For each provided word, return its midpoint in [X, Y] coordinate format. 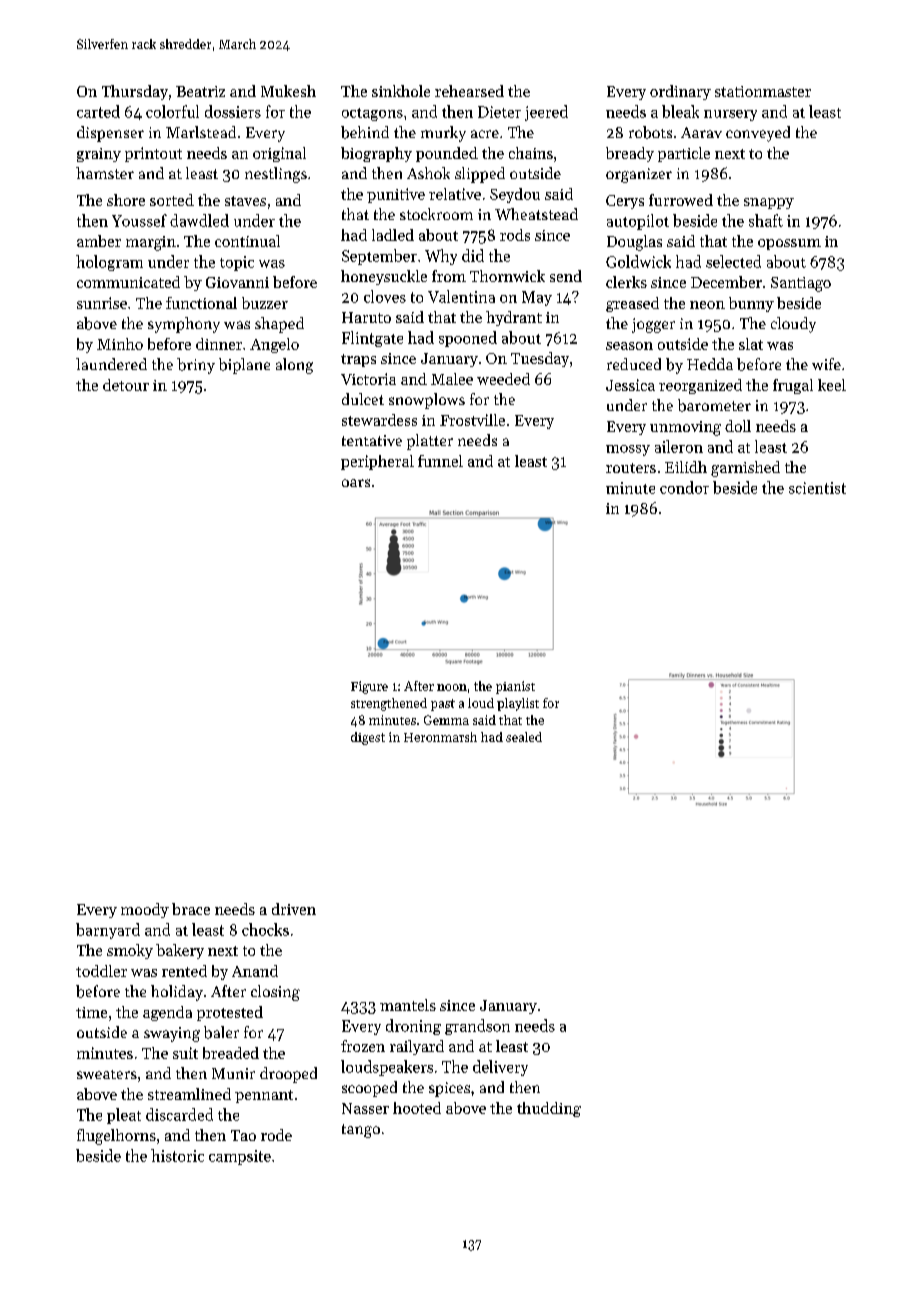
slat [751, 344]
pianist [515, 687]
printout [153, 154]
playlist [518, 704]
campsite [240, 1157]
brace [191, 909]
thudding [549, 1109]
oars [356, 483]
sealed [524, 737]
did [473, 255]
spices [449, 1089]
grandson [477, 1027]
